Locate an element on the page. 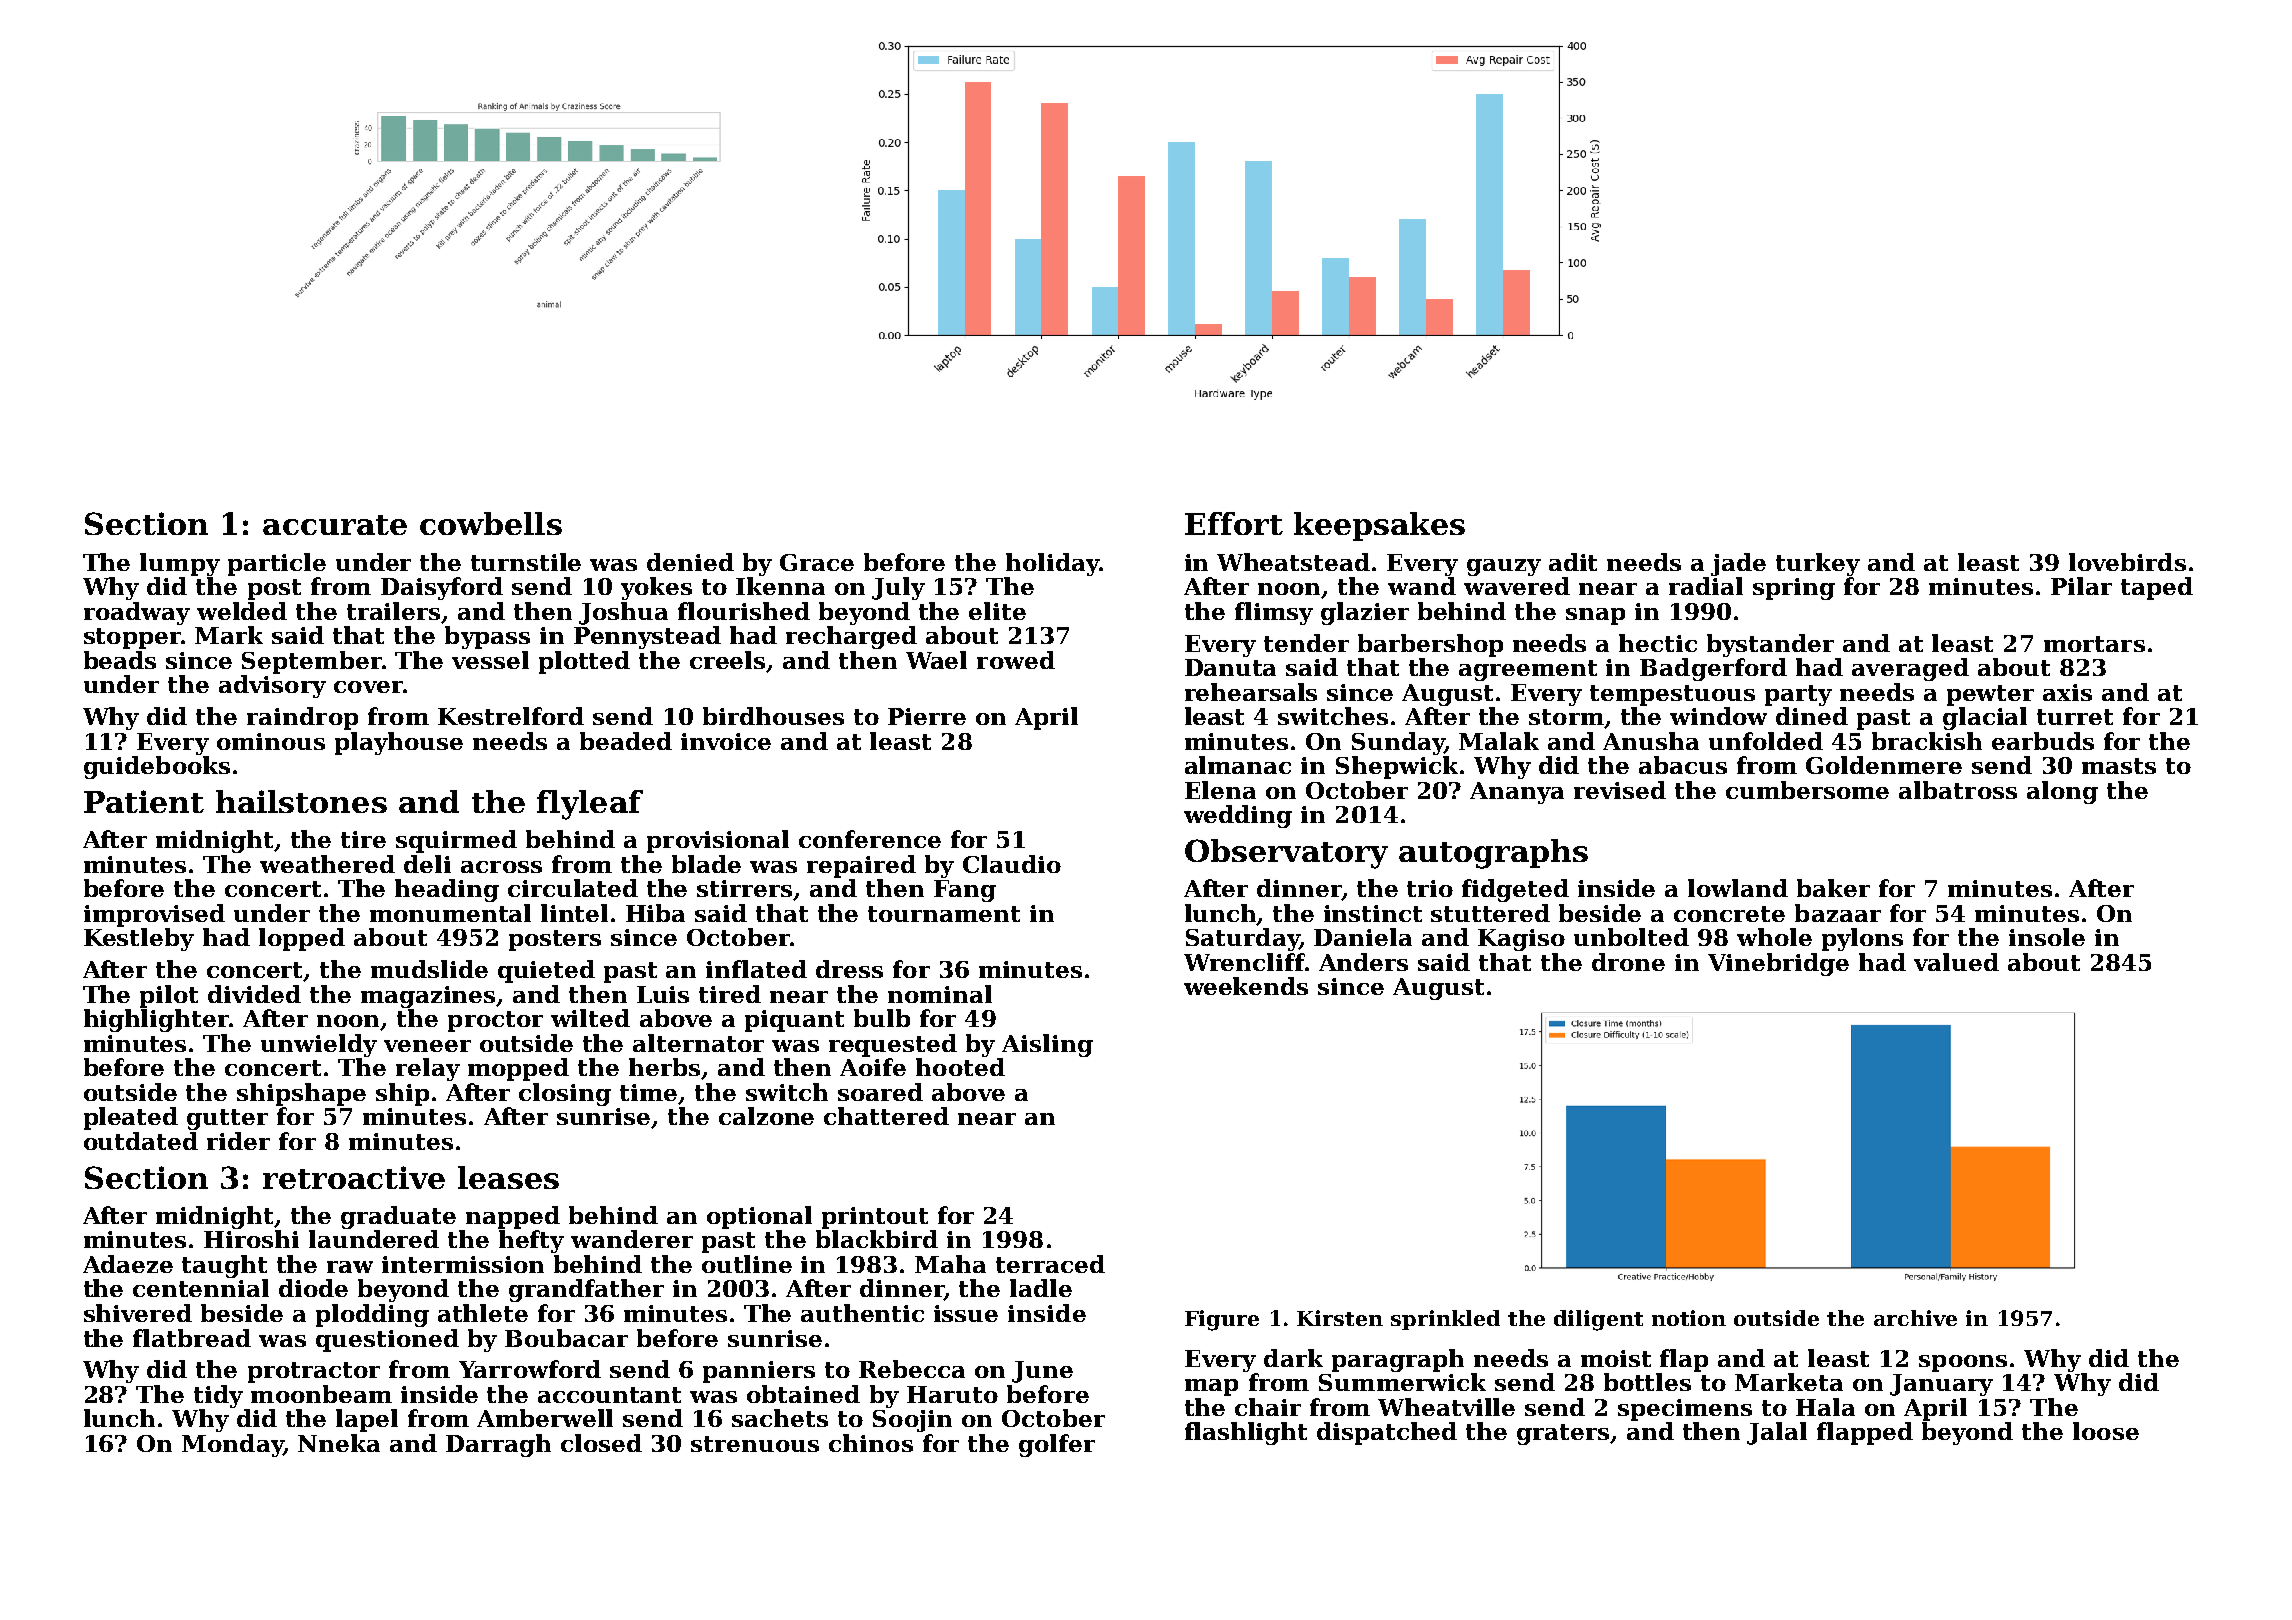  spring is located at coordinates (1794, 589).
